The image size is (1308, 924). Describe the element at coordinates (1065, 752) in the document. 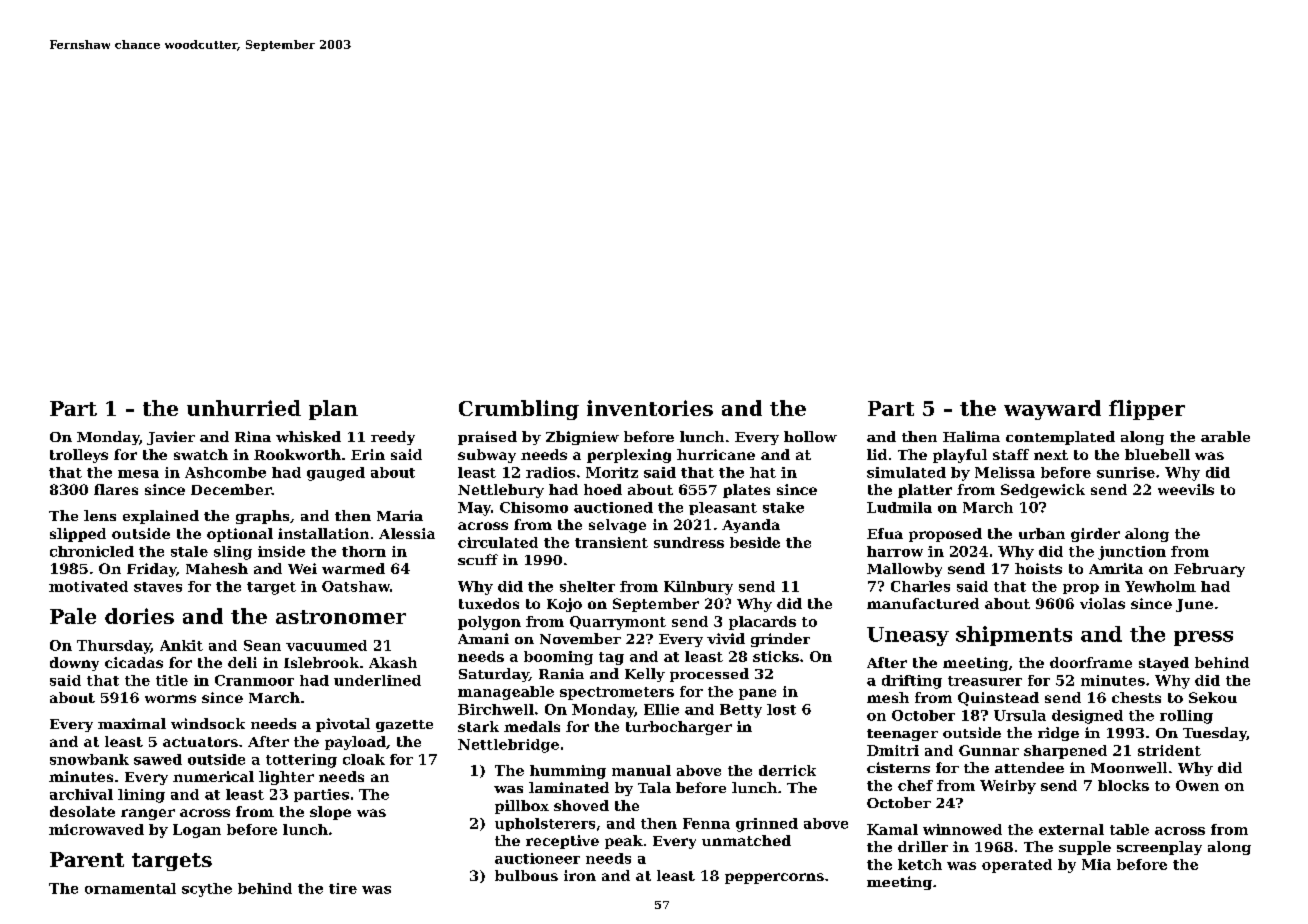

I see `sharpened` at that location.
